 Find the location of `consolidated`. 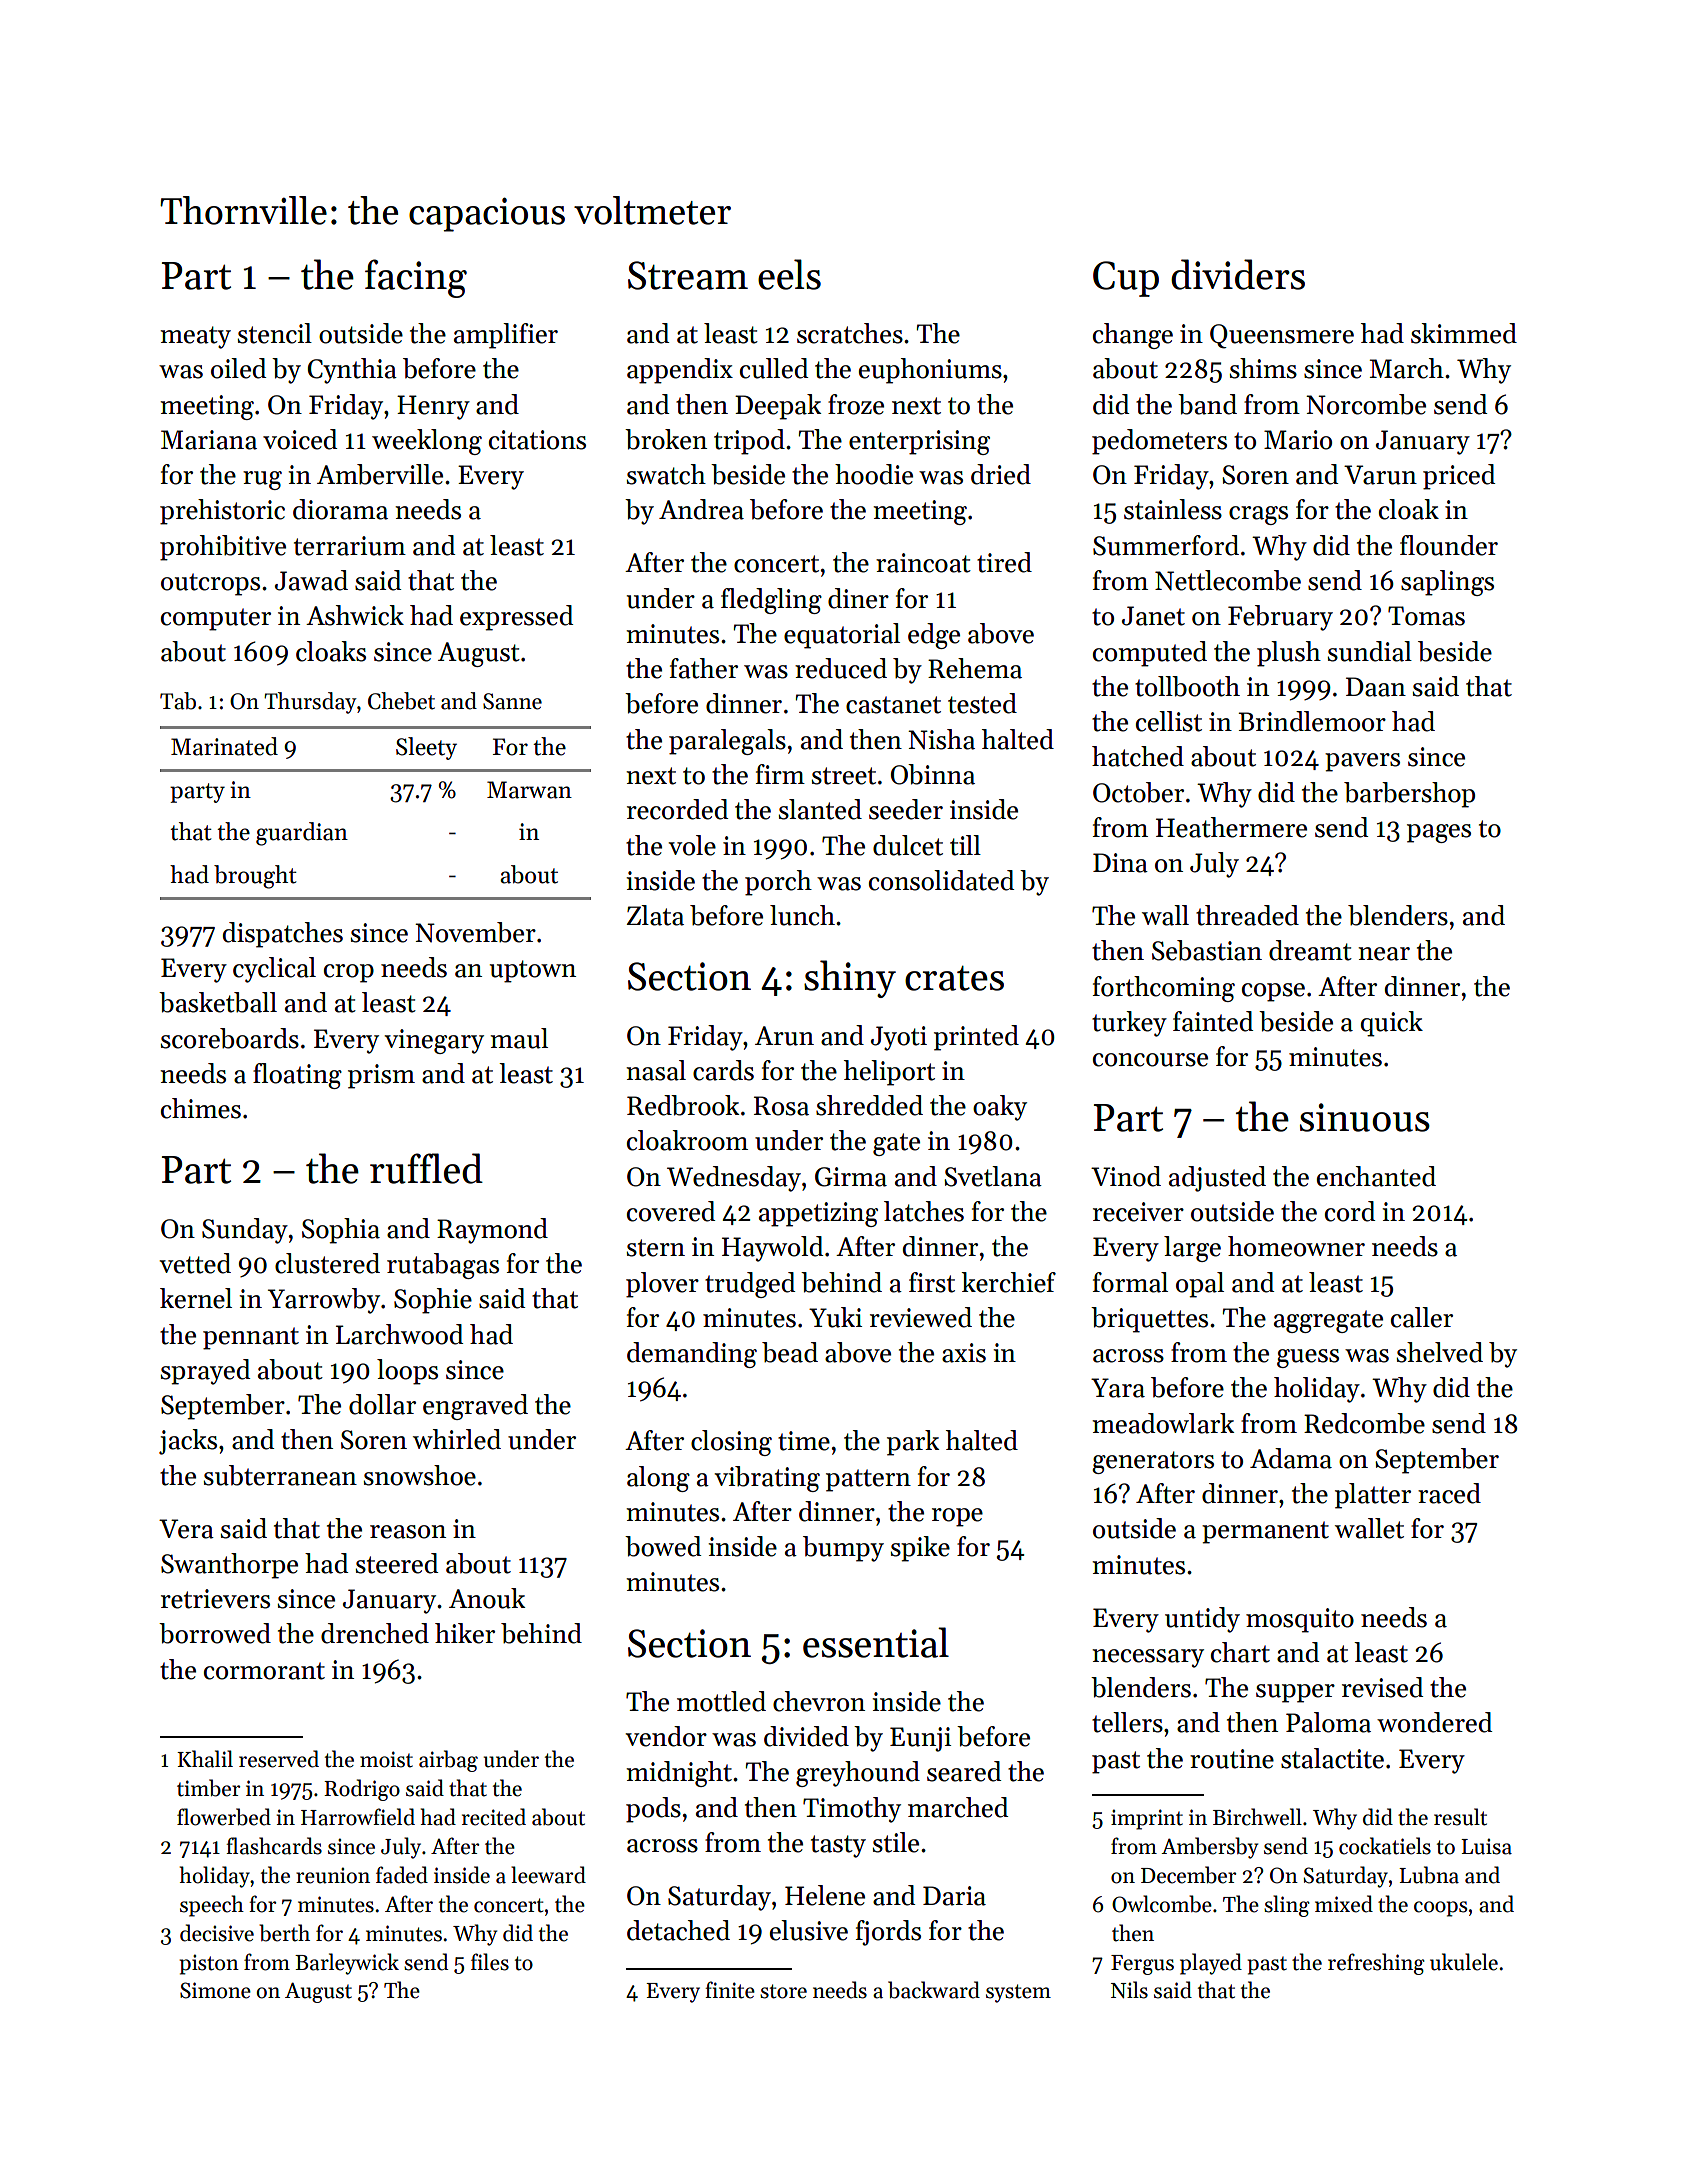

consolidated is located at coordinates (941, 880).
